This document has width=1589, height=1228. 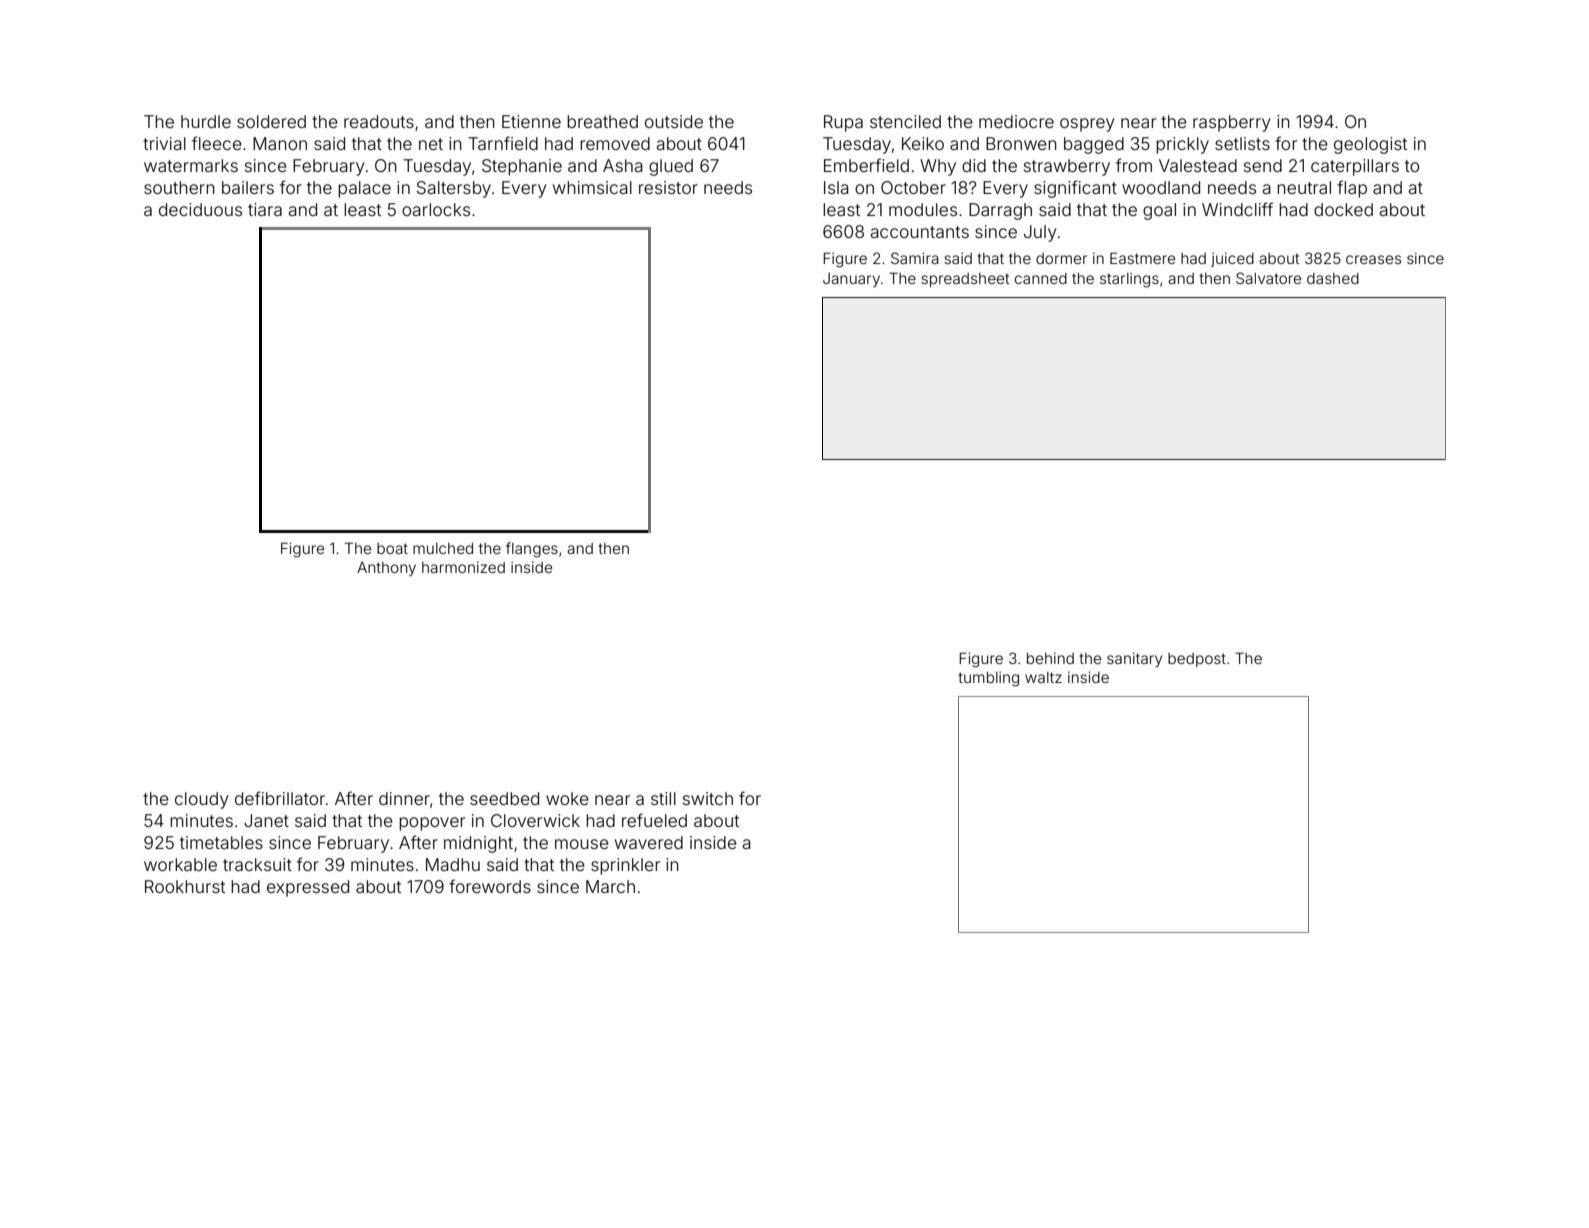 I want to click on Saltersby, so click(x=454, y=189).
